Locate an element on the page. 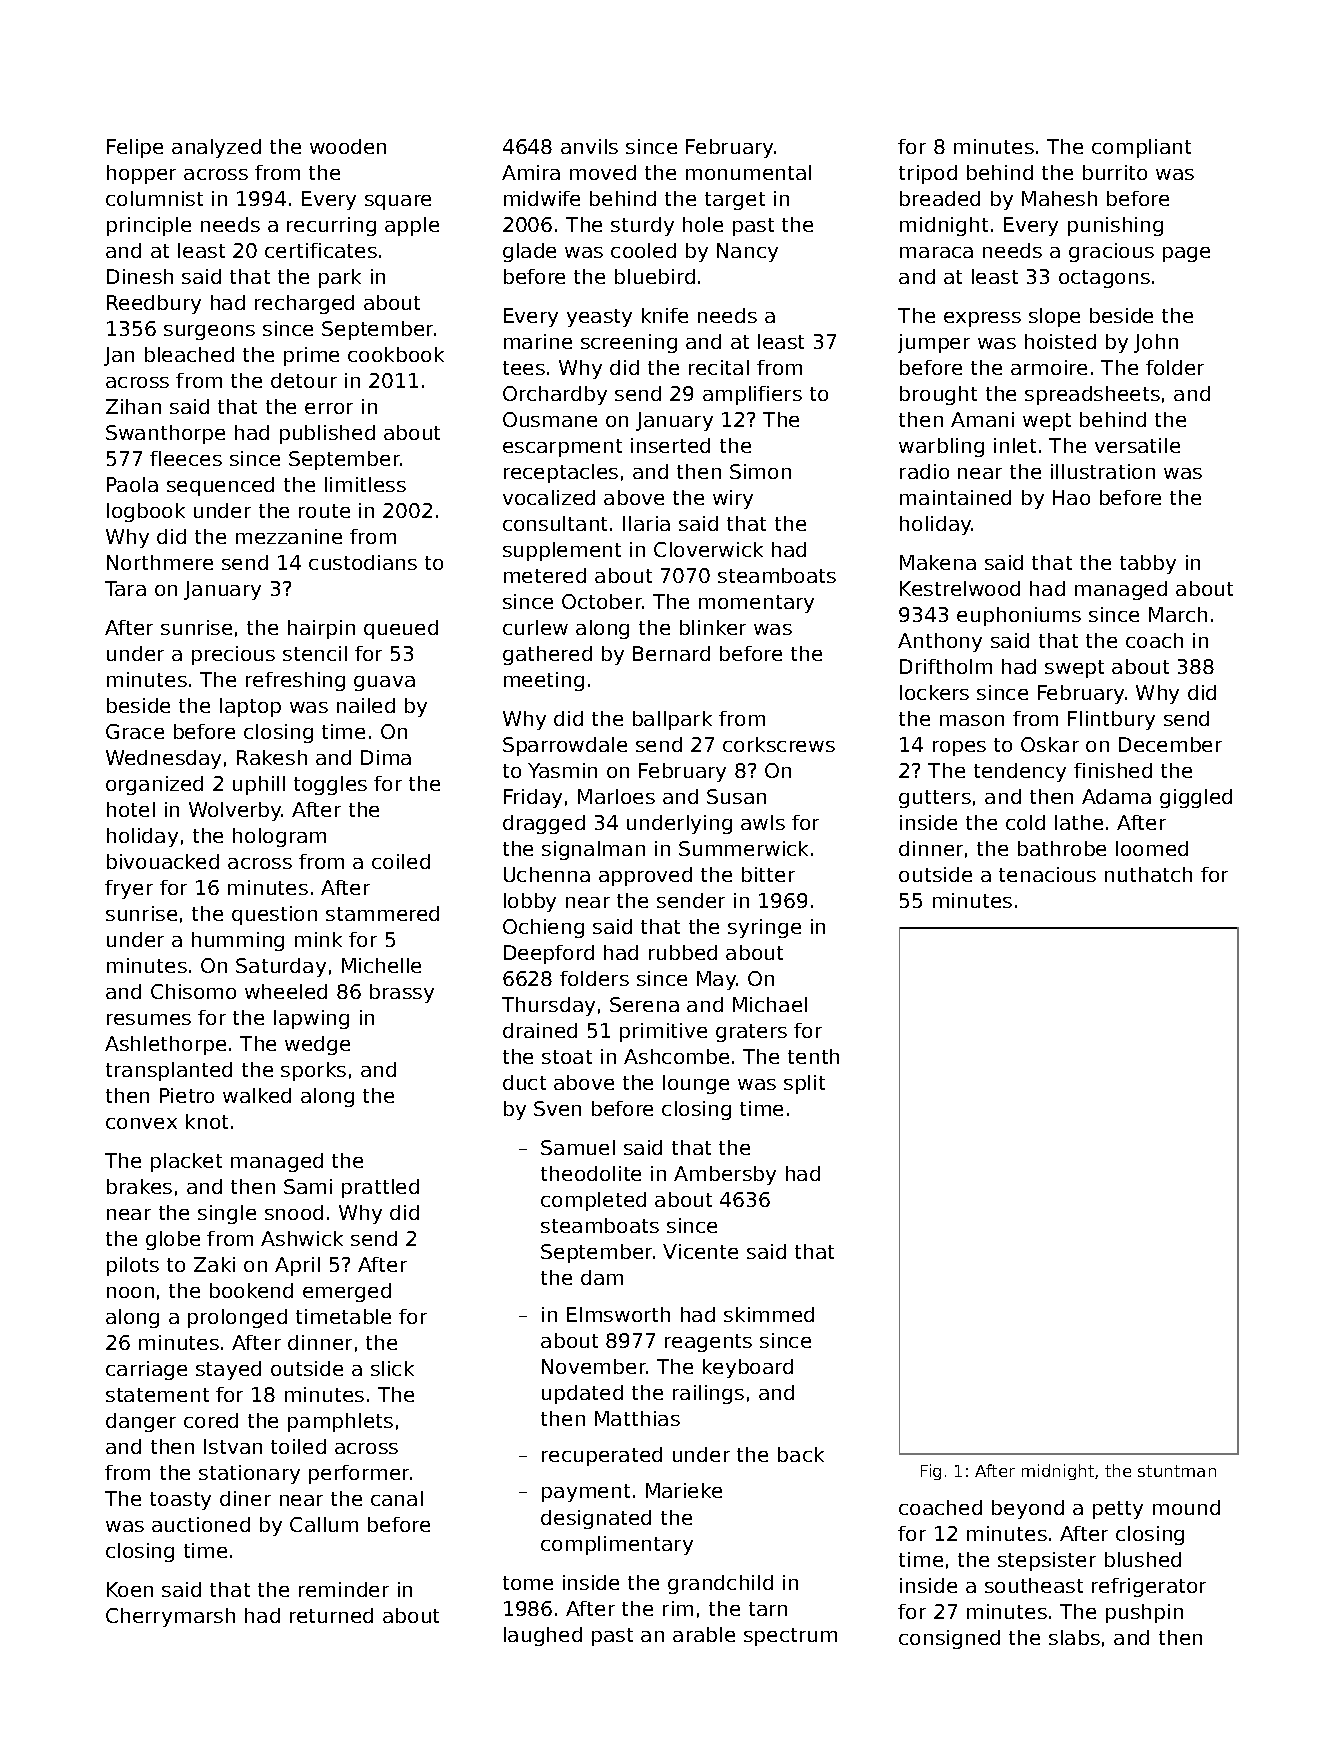  Matthias is located at coordinates (637, 1418).
